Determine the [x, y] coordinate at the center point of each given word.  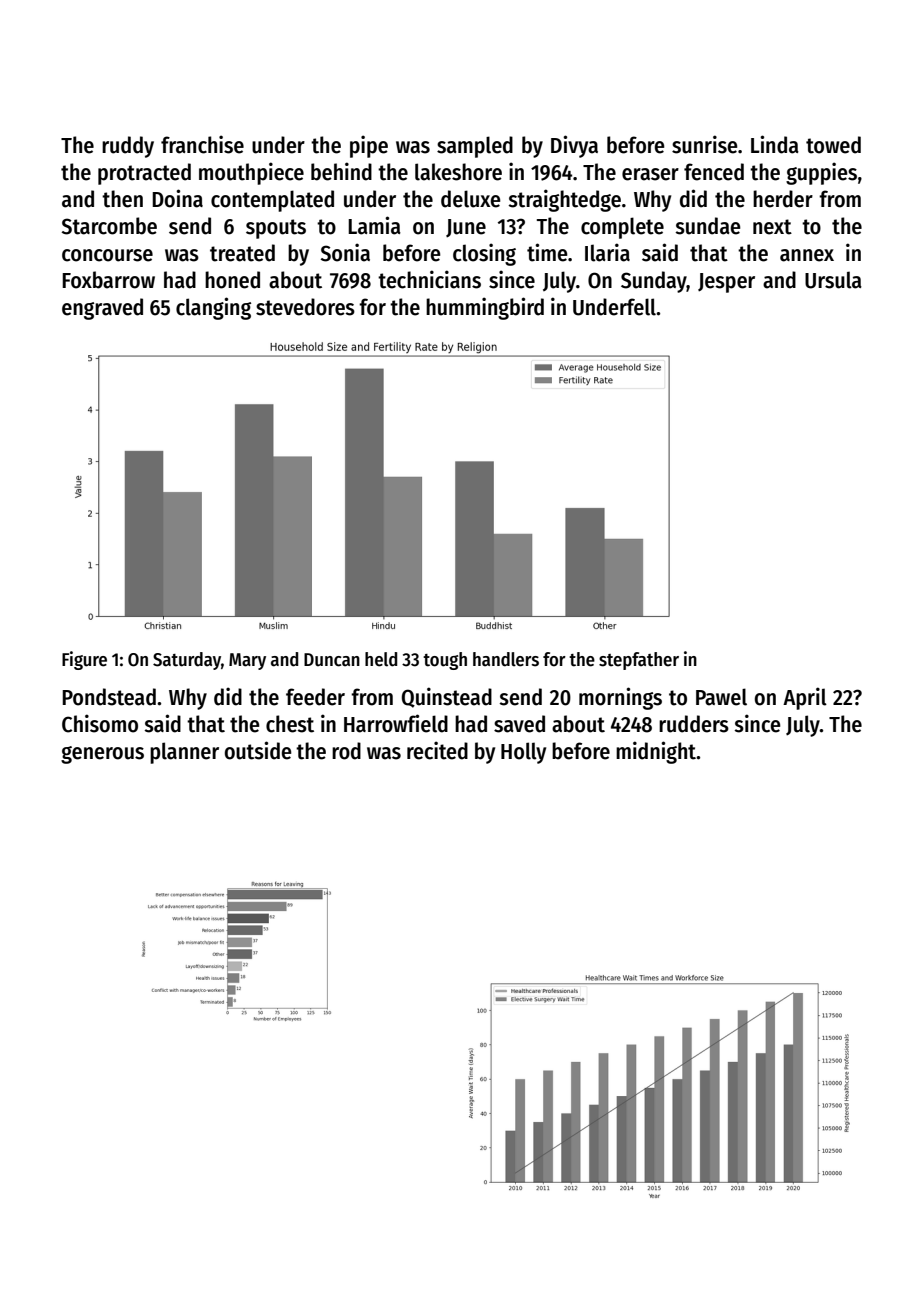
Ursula [833, 280]
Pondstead [109, 697]
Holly [523, 753]
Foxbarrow [108, 280]
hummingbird [485, 308]
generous [102, 755]
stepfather [639, 661]
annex [807, 255]
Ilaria [607, 252]
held [381, 659]
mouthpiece [251, 173]
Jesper [726, 283]
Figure [84, 660]
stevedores [305, 307]
